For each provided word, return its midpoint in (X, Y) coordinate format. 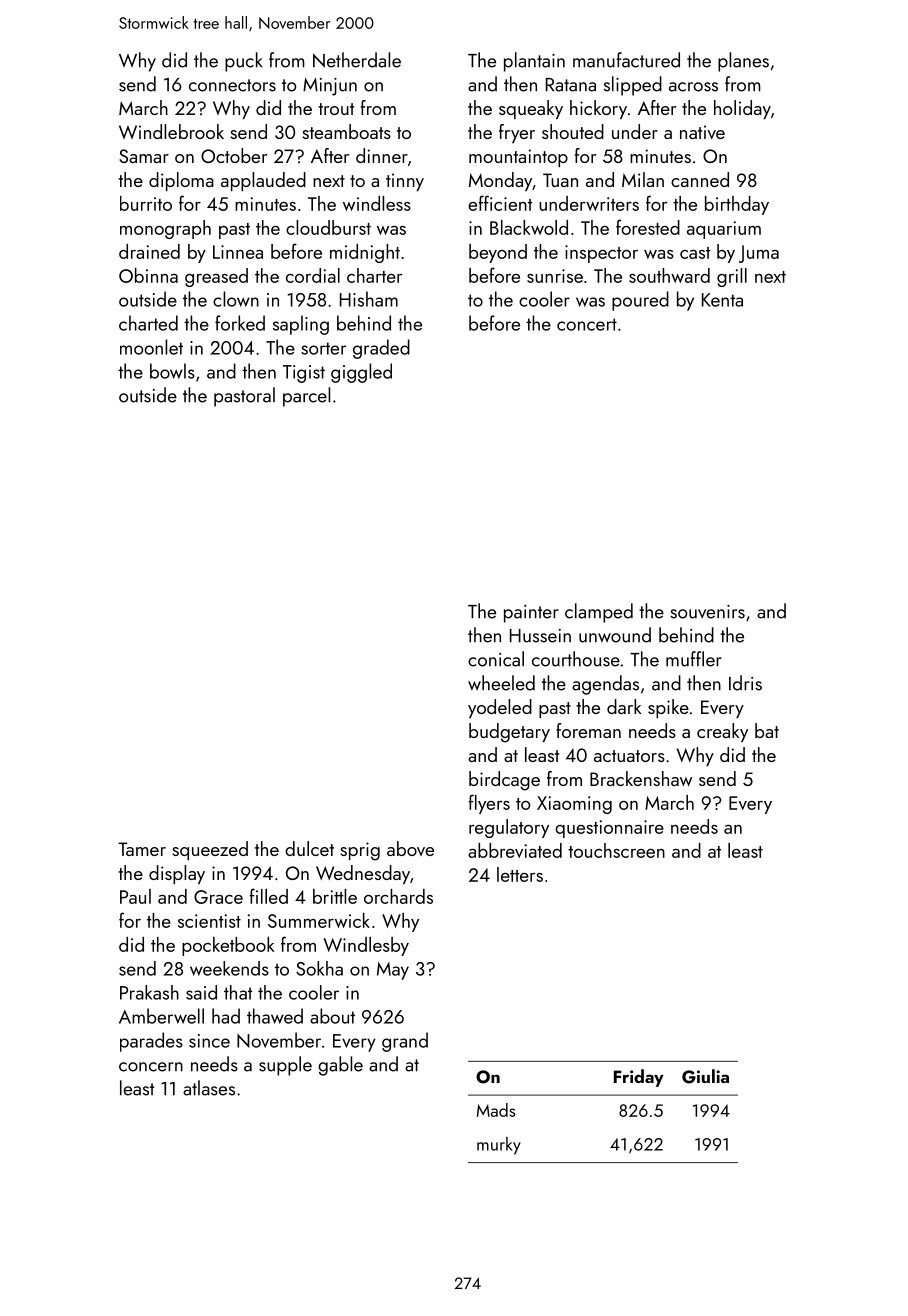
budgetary (509, 733)
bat (767, 730)
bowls (172, 371)
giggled (361, 373)
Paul (135, 896)
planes (743, 62)
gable (340, 1066)
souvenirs (707, 612)
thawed (275, 1016)
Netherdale (357, 60)
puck (244, 62)
